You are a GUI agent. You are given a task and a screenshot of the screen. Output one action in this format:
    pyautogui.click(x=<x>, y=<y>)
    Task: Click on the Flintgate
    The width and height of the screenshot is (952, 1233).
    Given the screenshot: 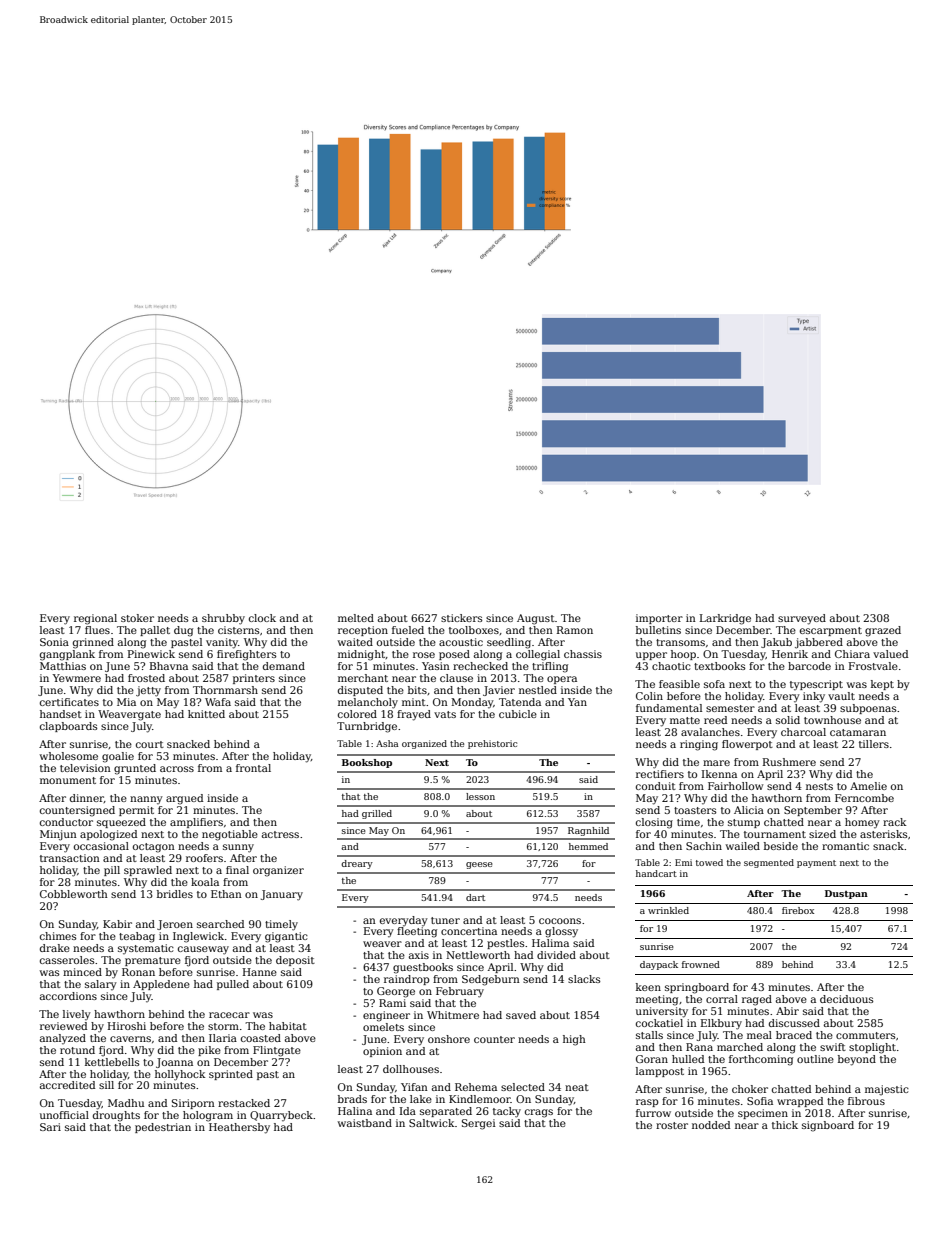 What is the action you would take?
    pyautogui.click(x=277, y=1051)
